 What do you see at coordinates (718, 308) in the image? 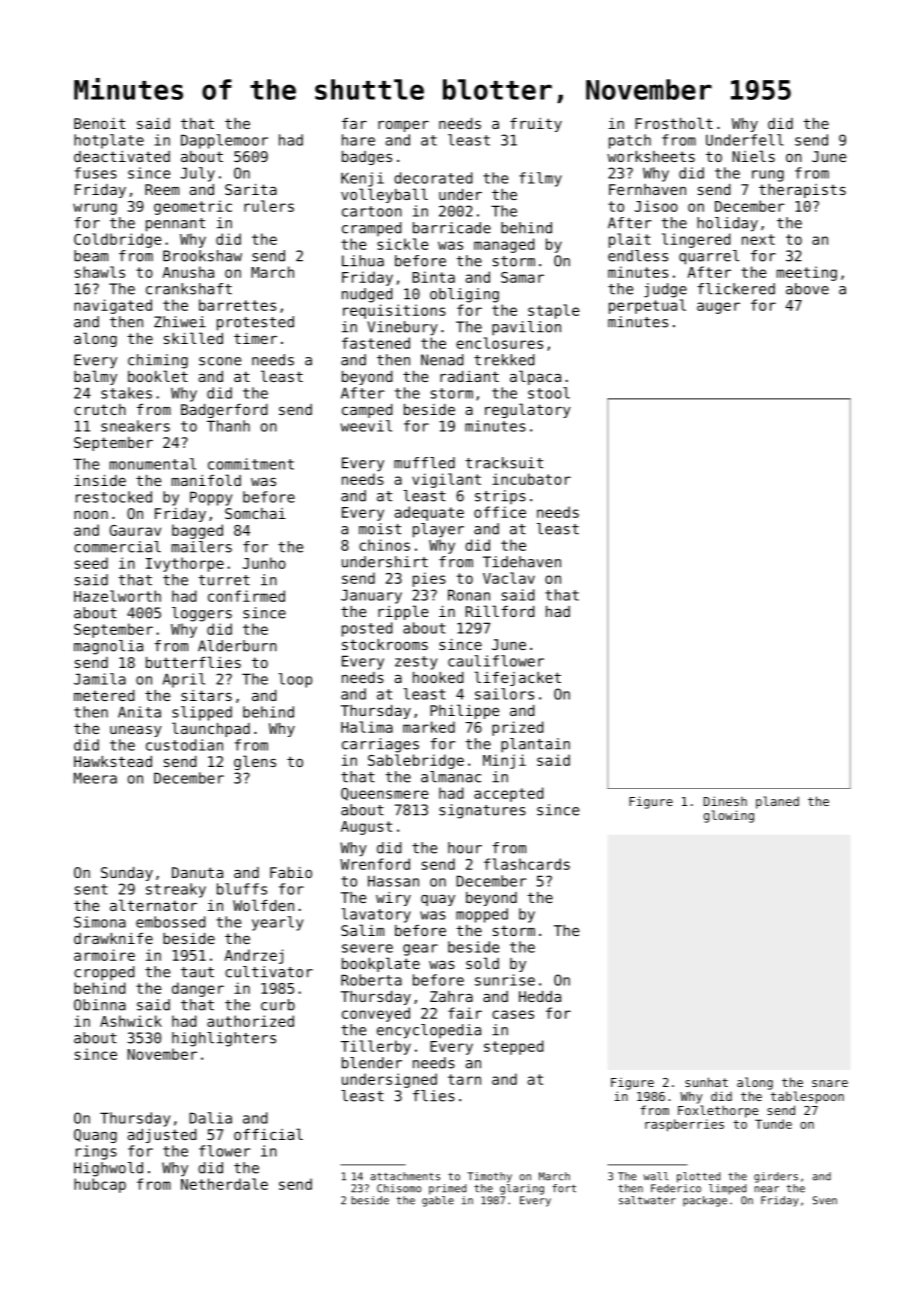
I see `auger` at bounding box center [718, 308].
